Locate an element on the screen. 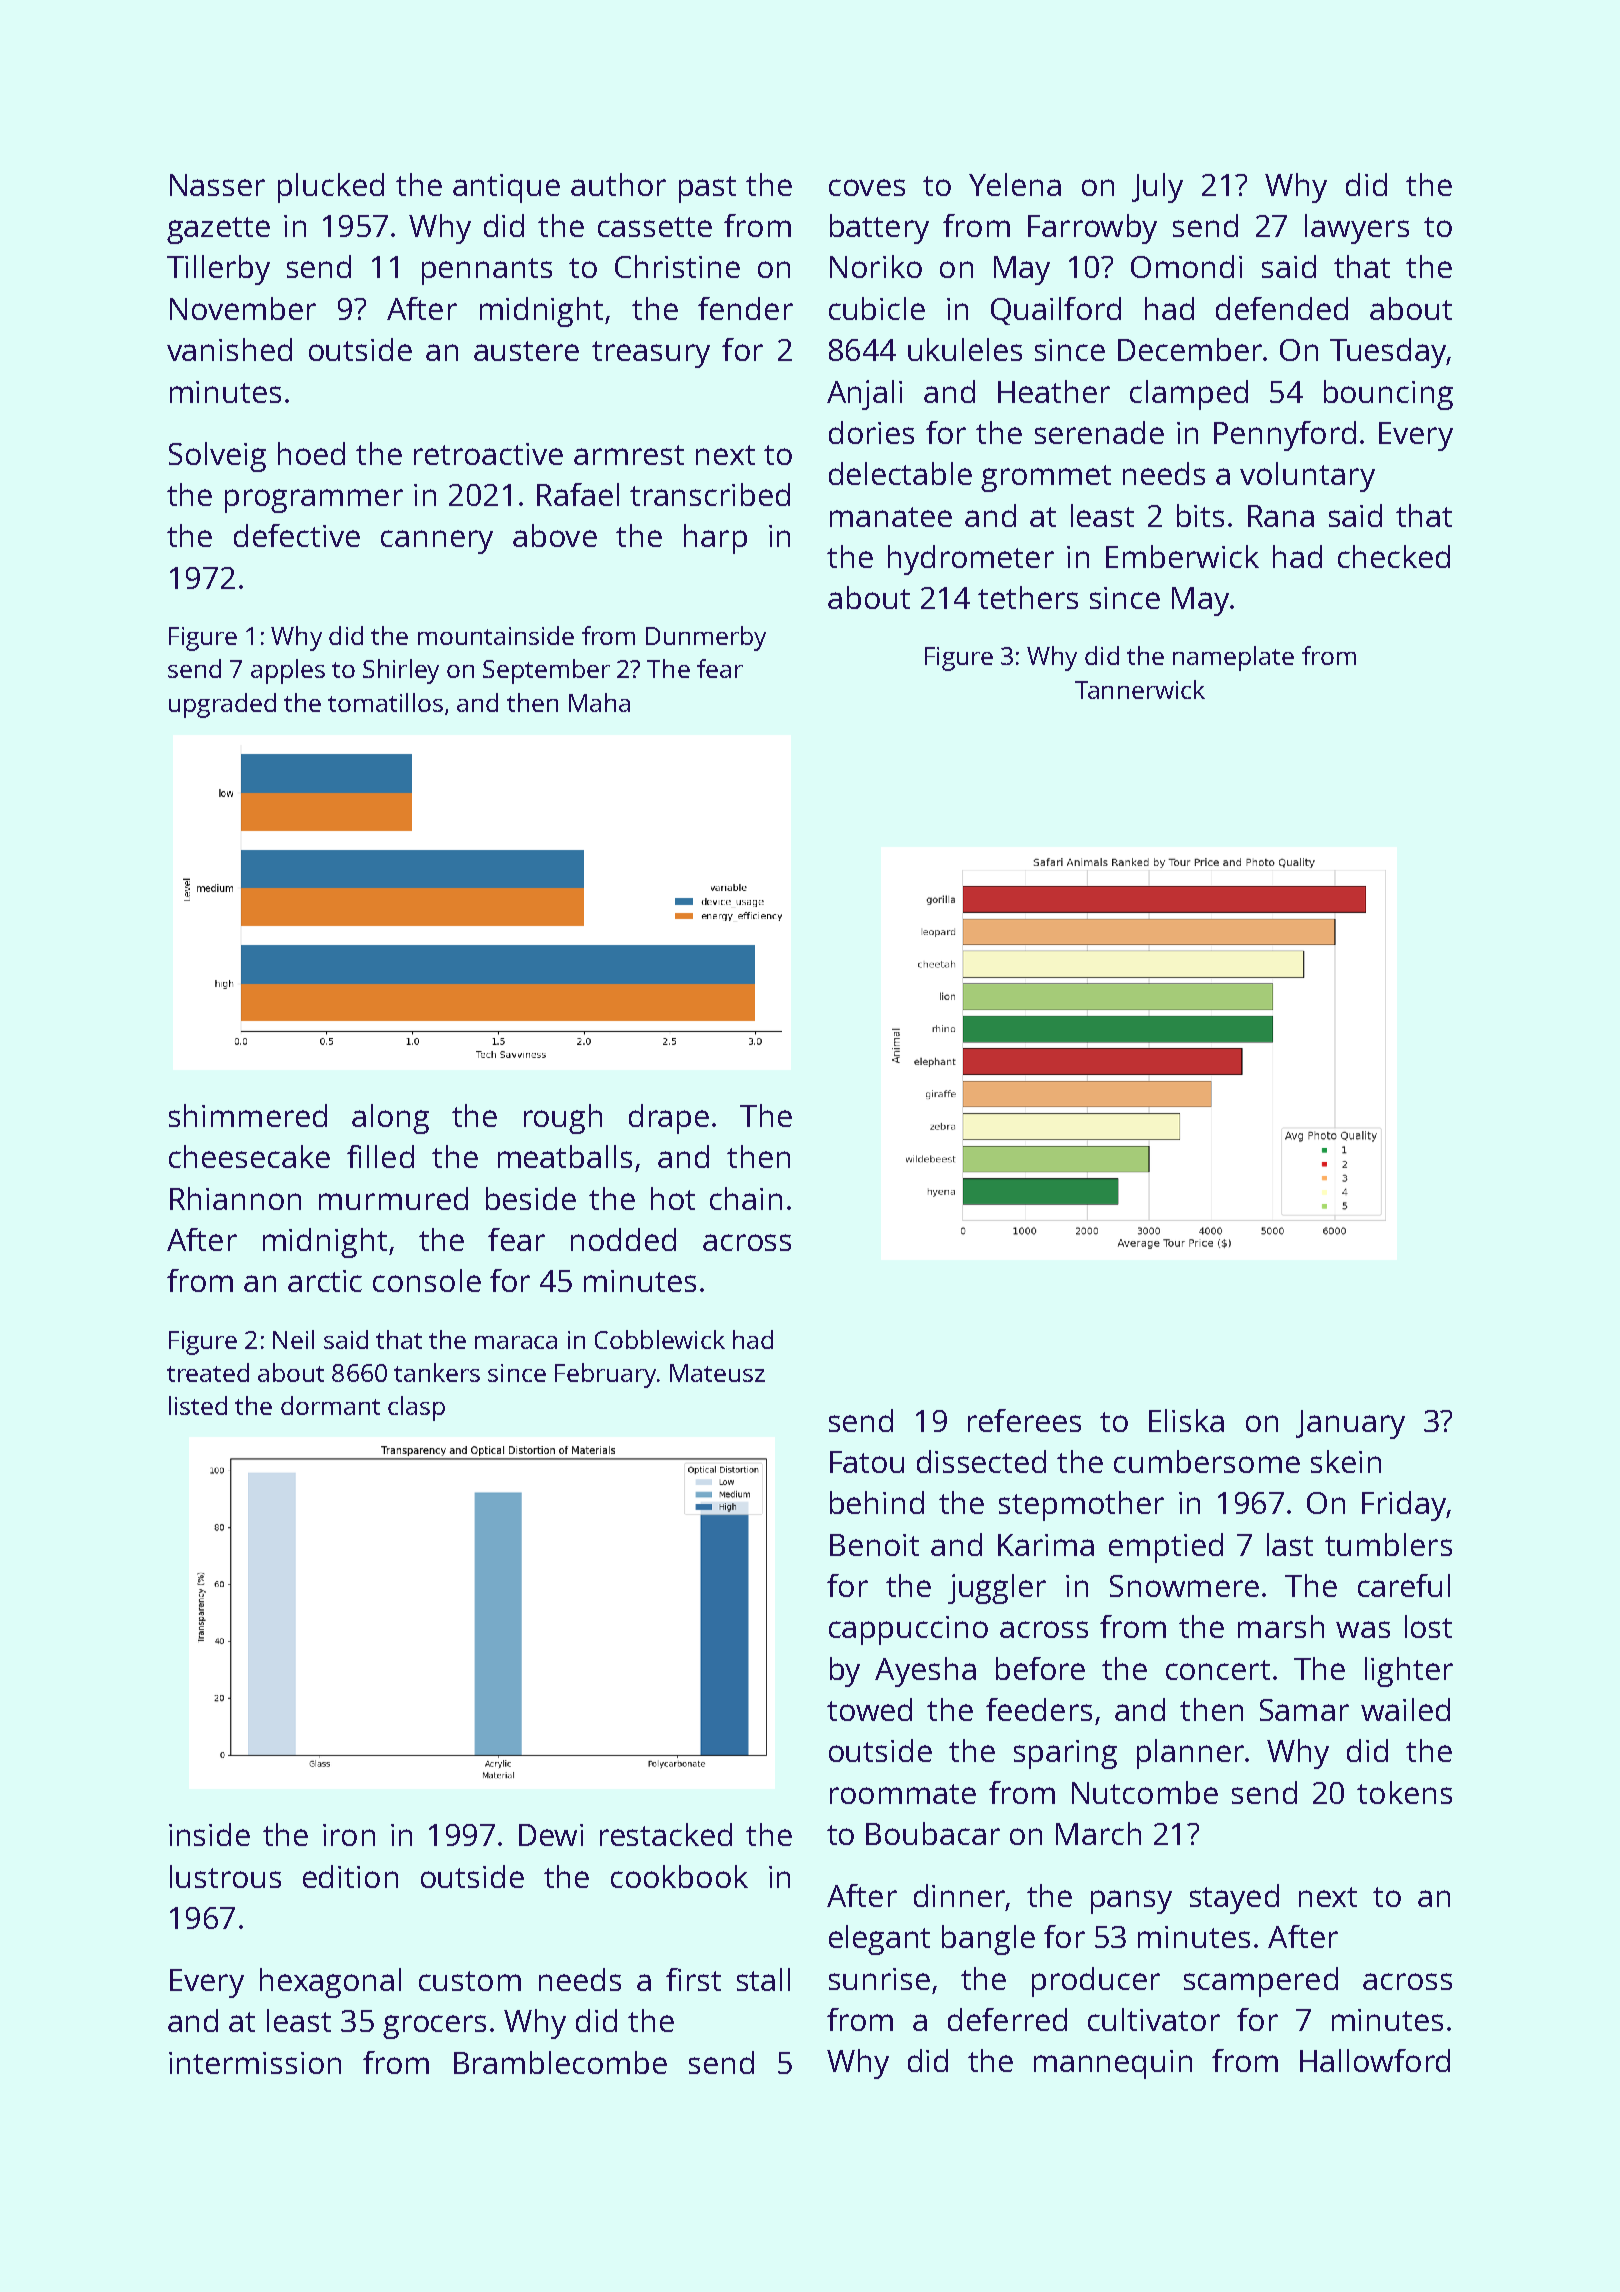  Rana is located at coordinates (1281, 516).
